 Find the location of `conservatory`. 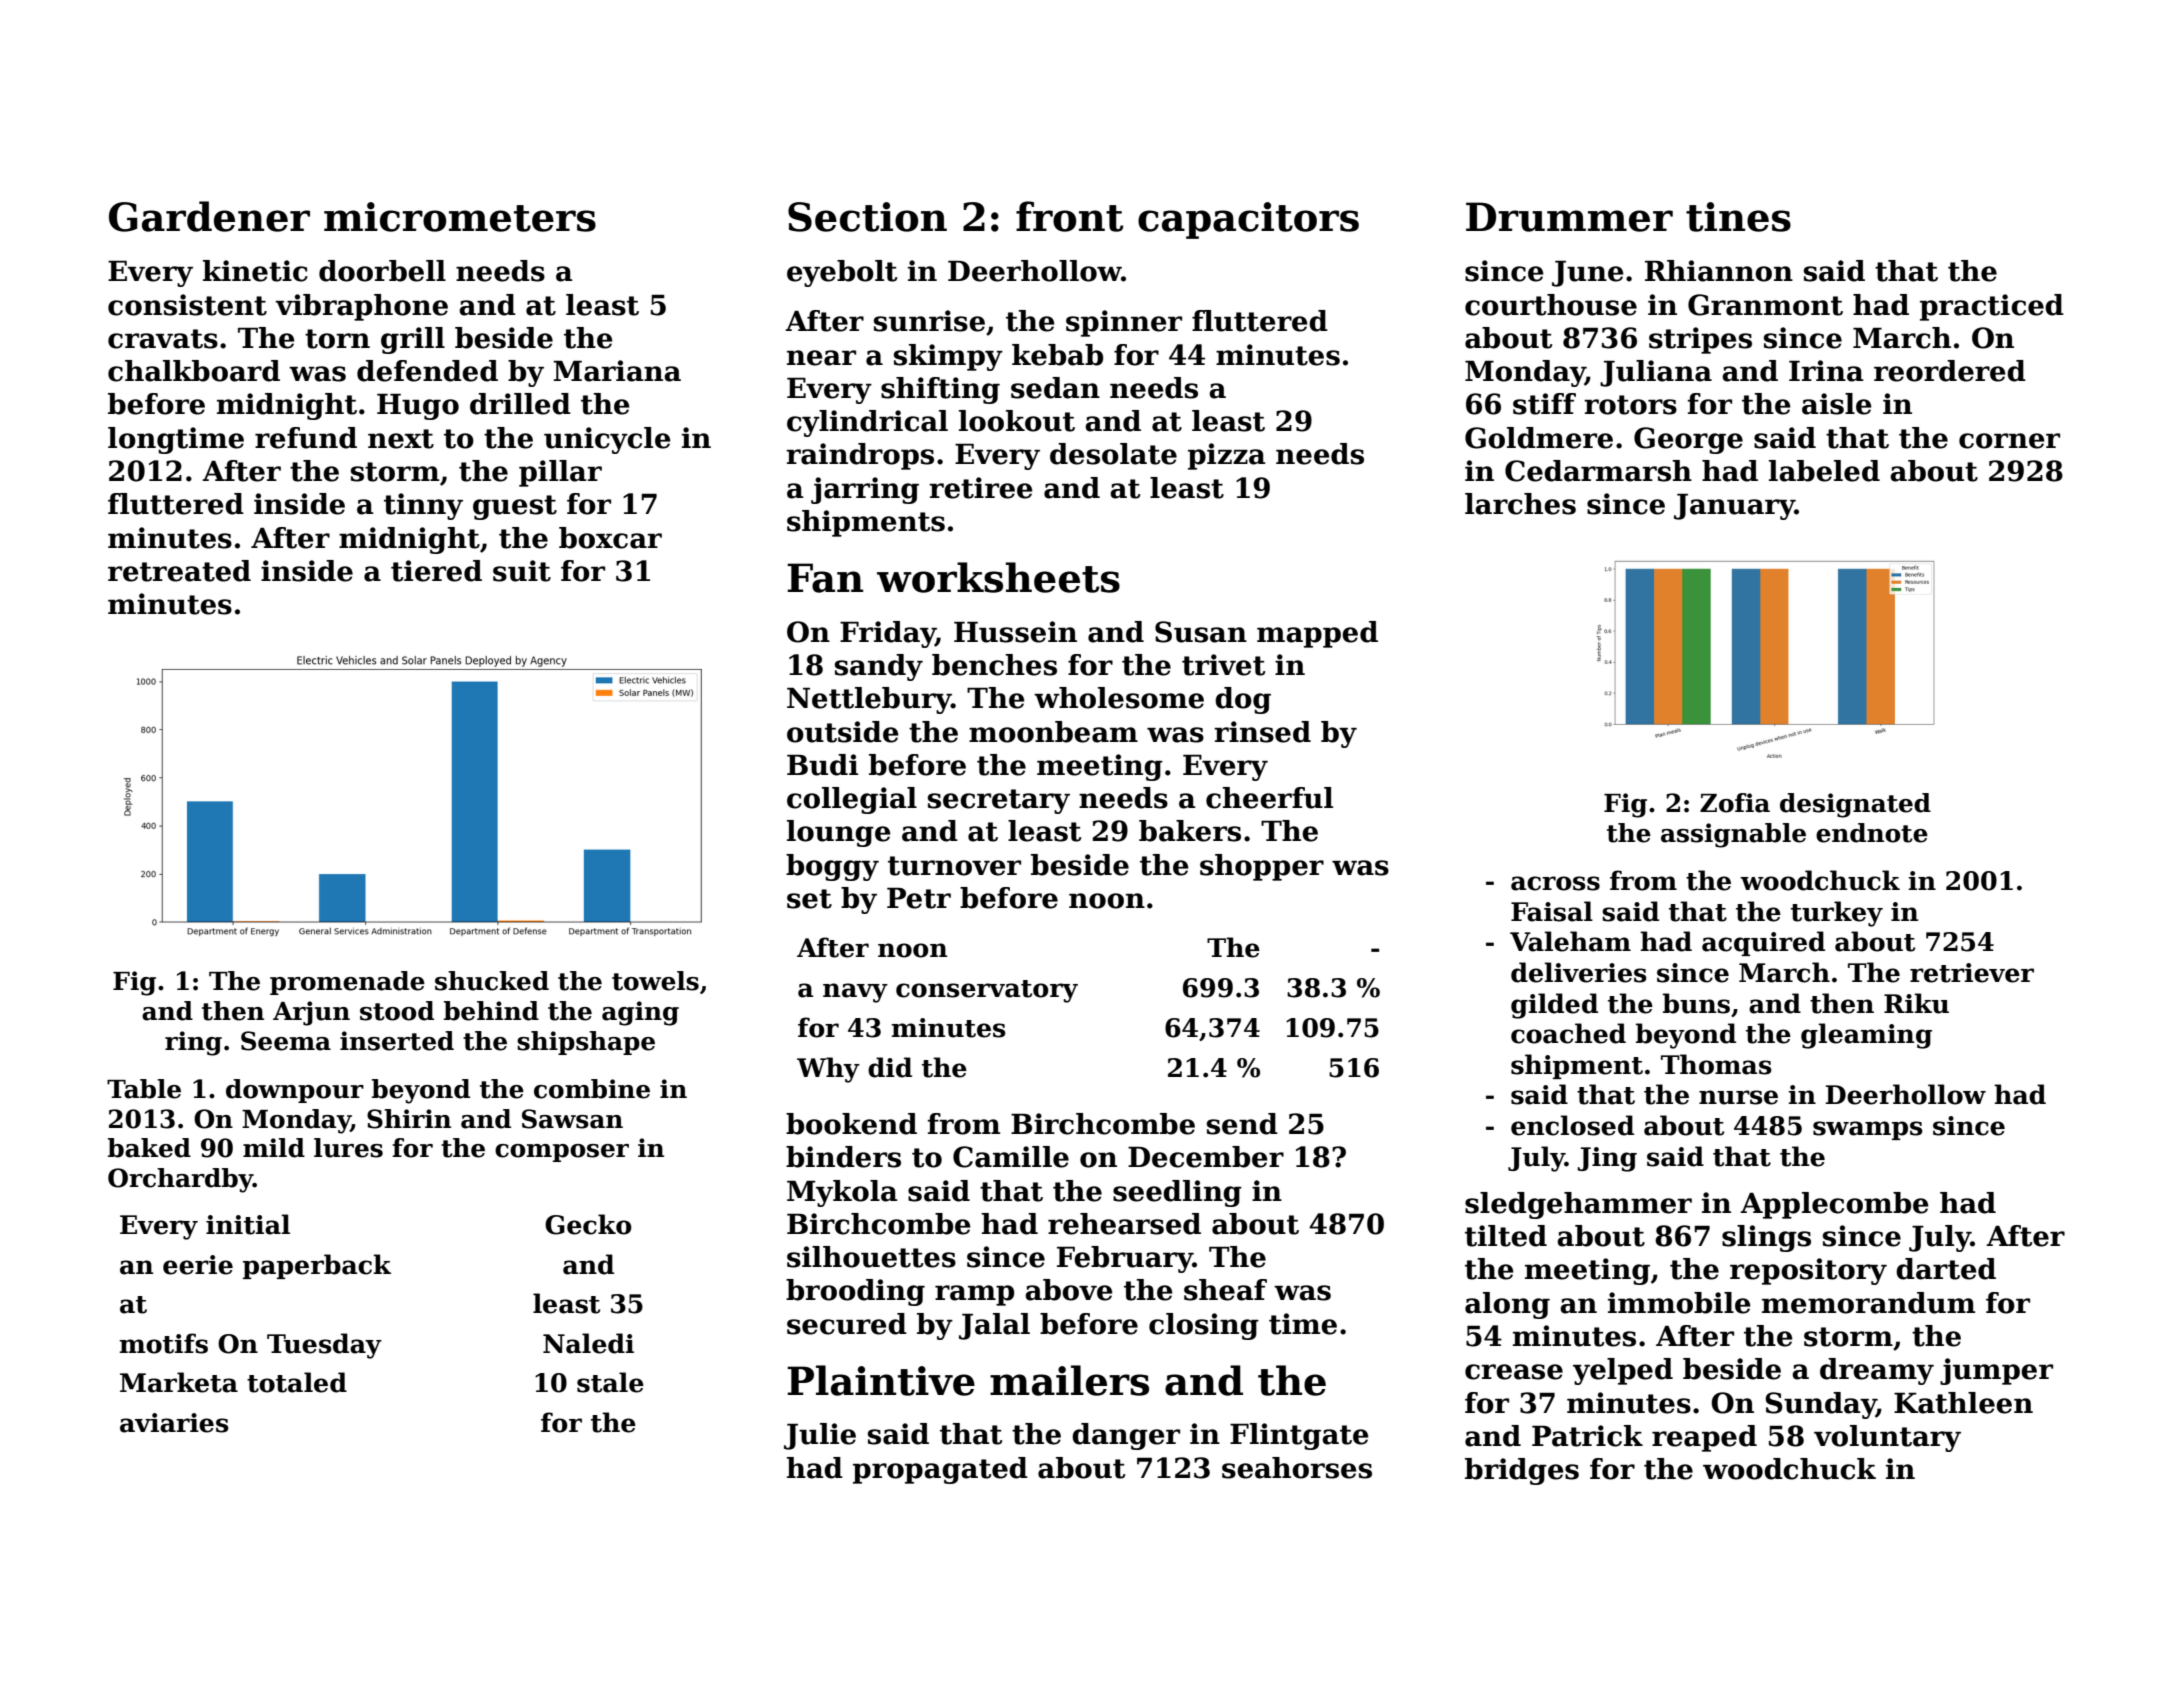

conservatory is located at coordinates (987, 991).
